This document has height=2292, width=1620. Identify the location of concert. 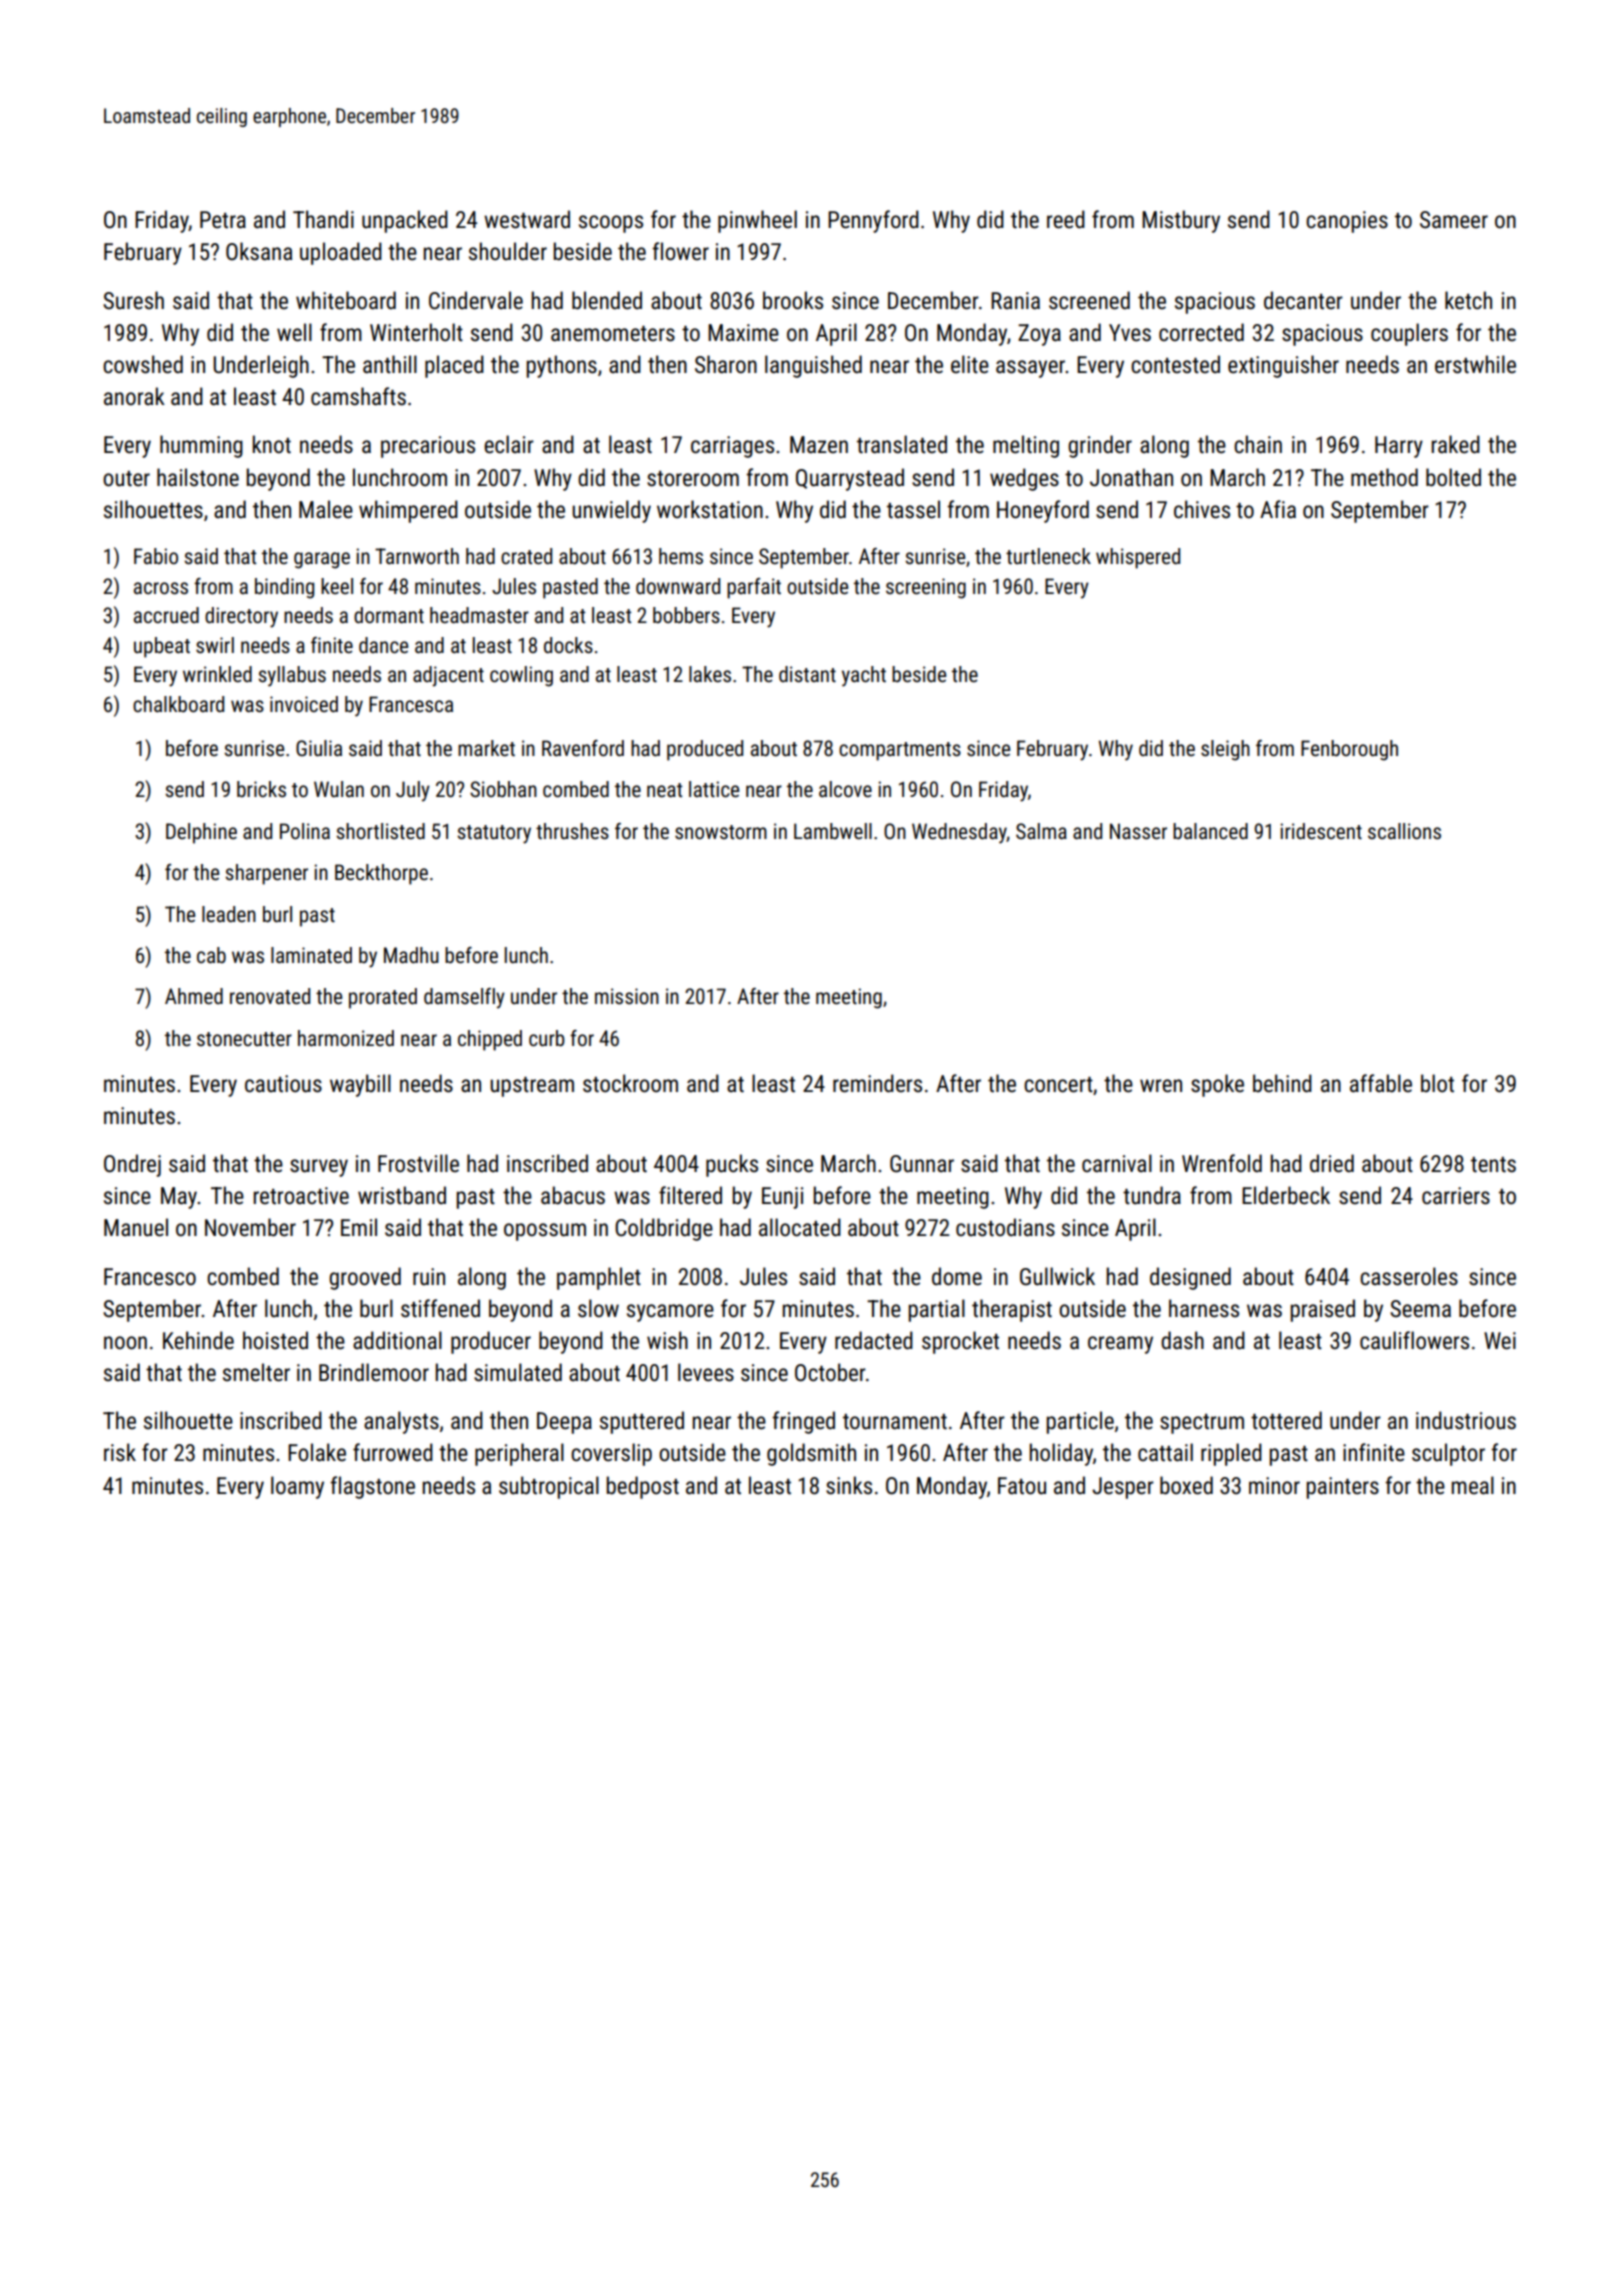
(1058, 1085).
